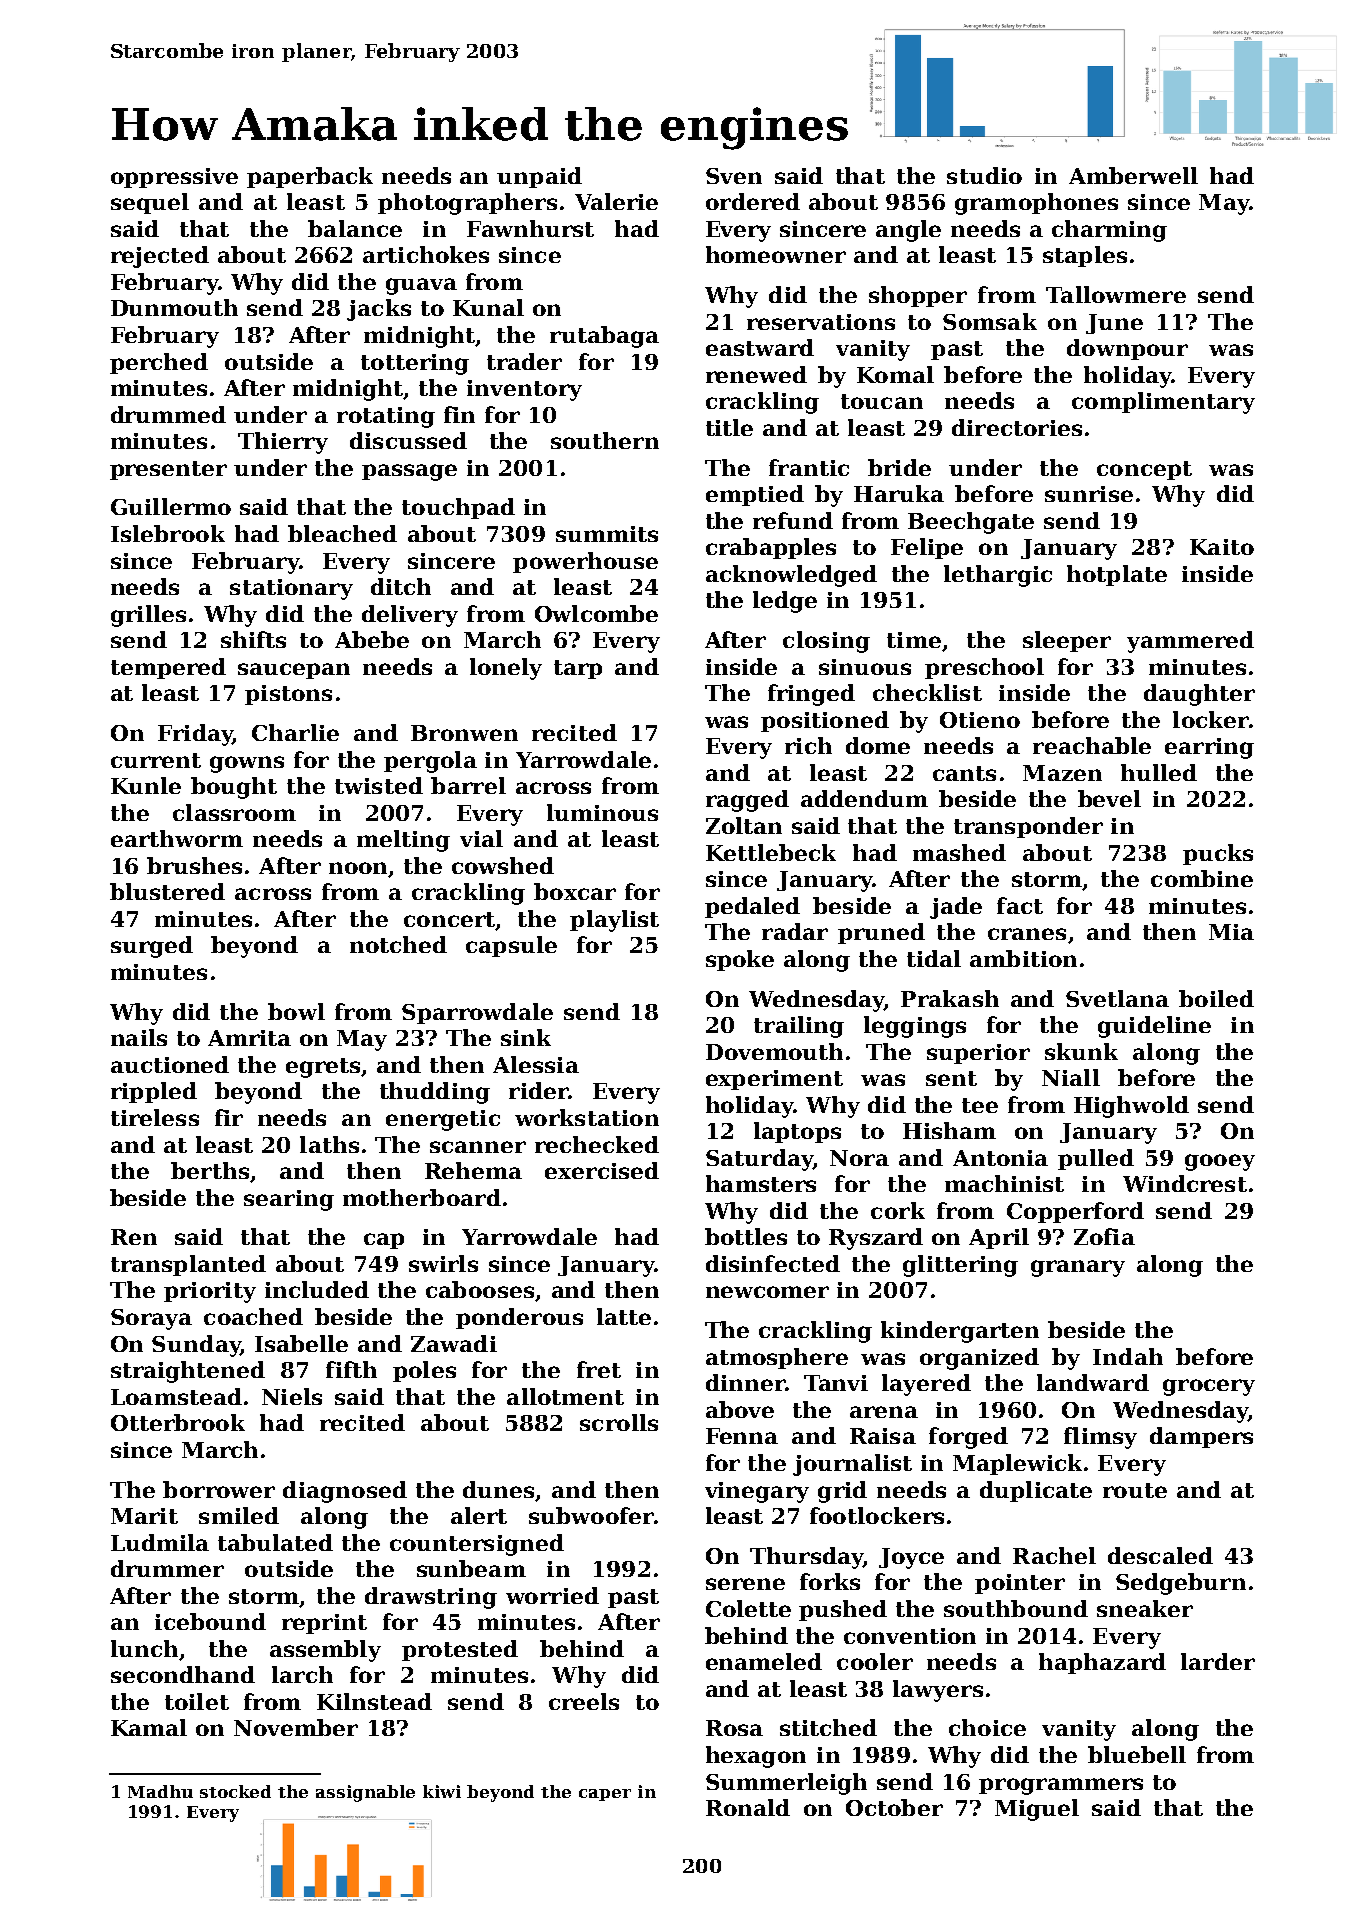 This screenshot has width=1364, height=1928. I want to click on Copperford, so click(1075, 1212).
